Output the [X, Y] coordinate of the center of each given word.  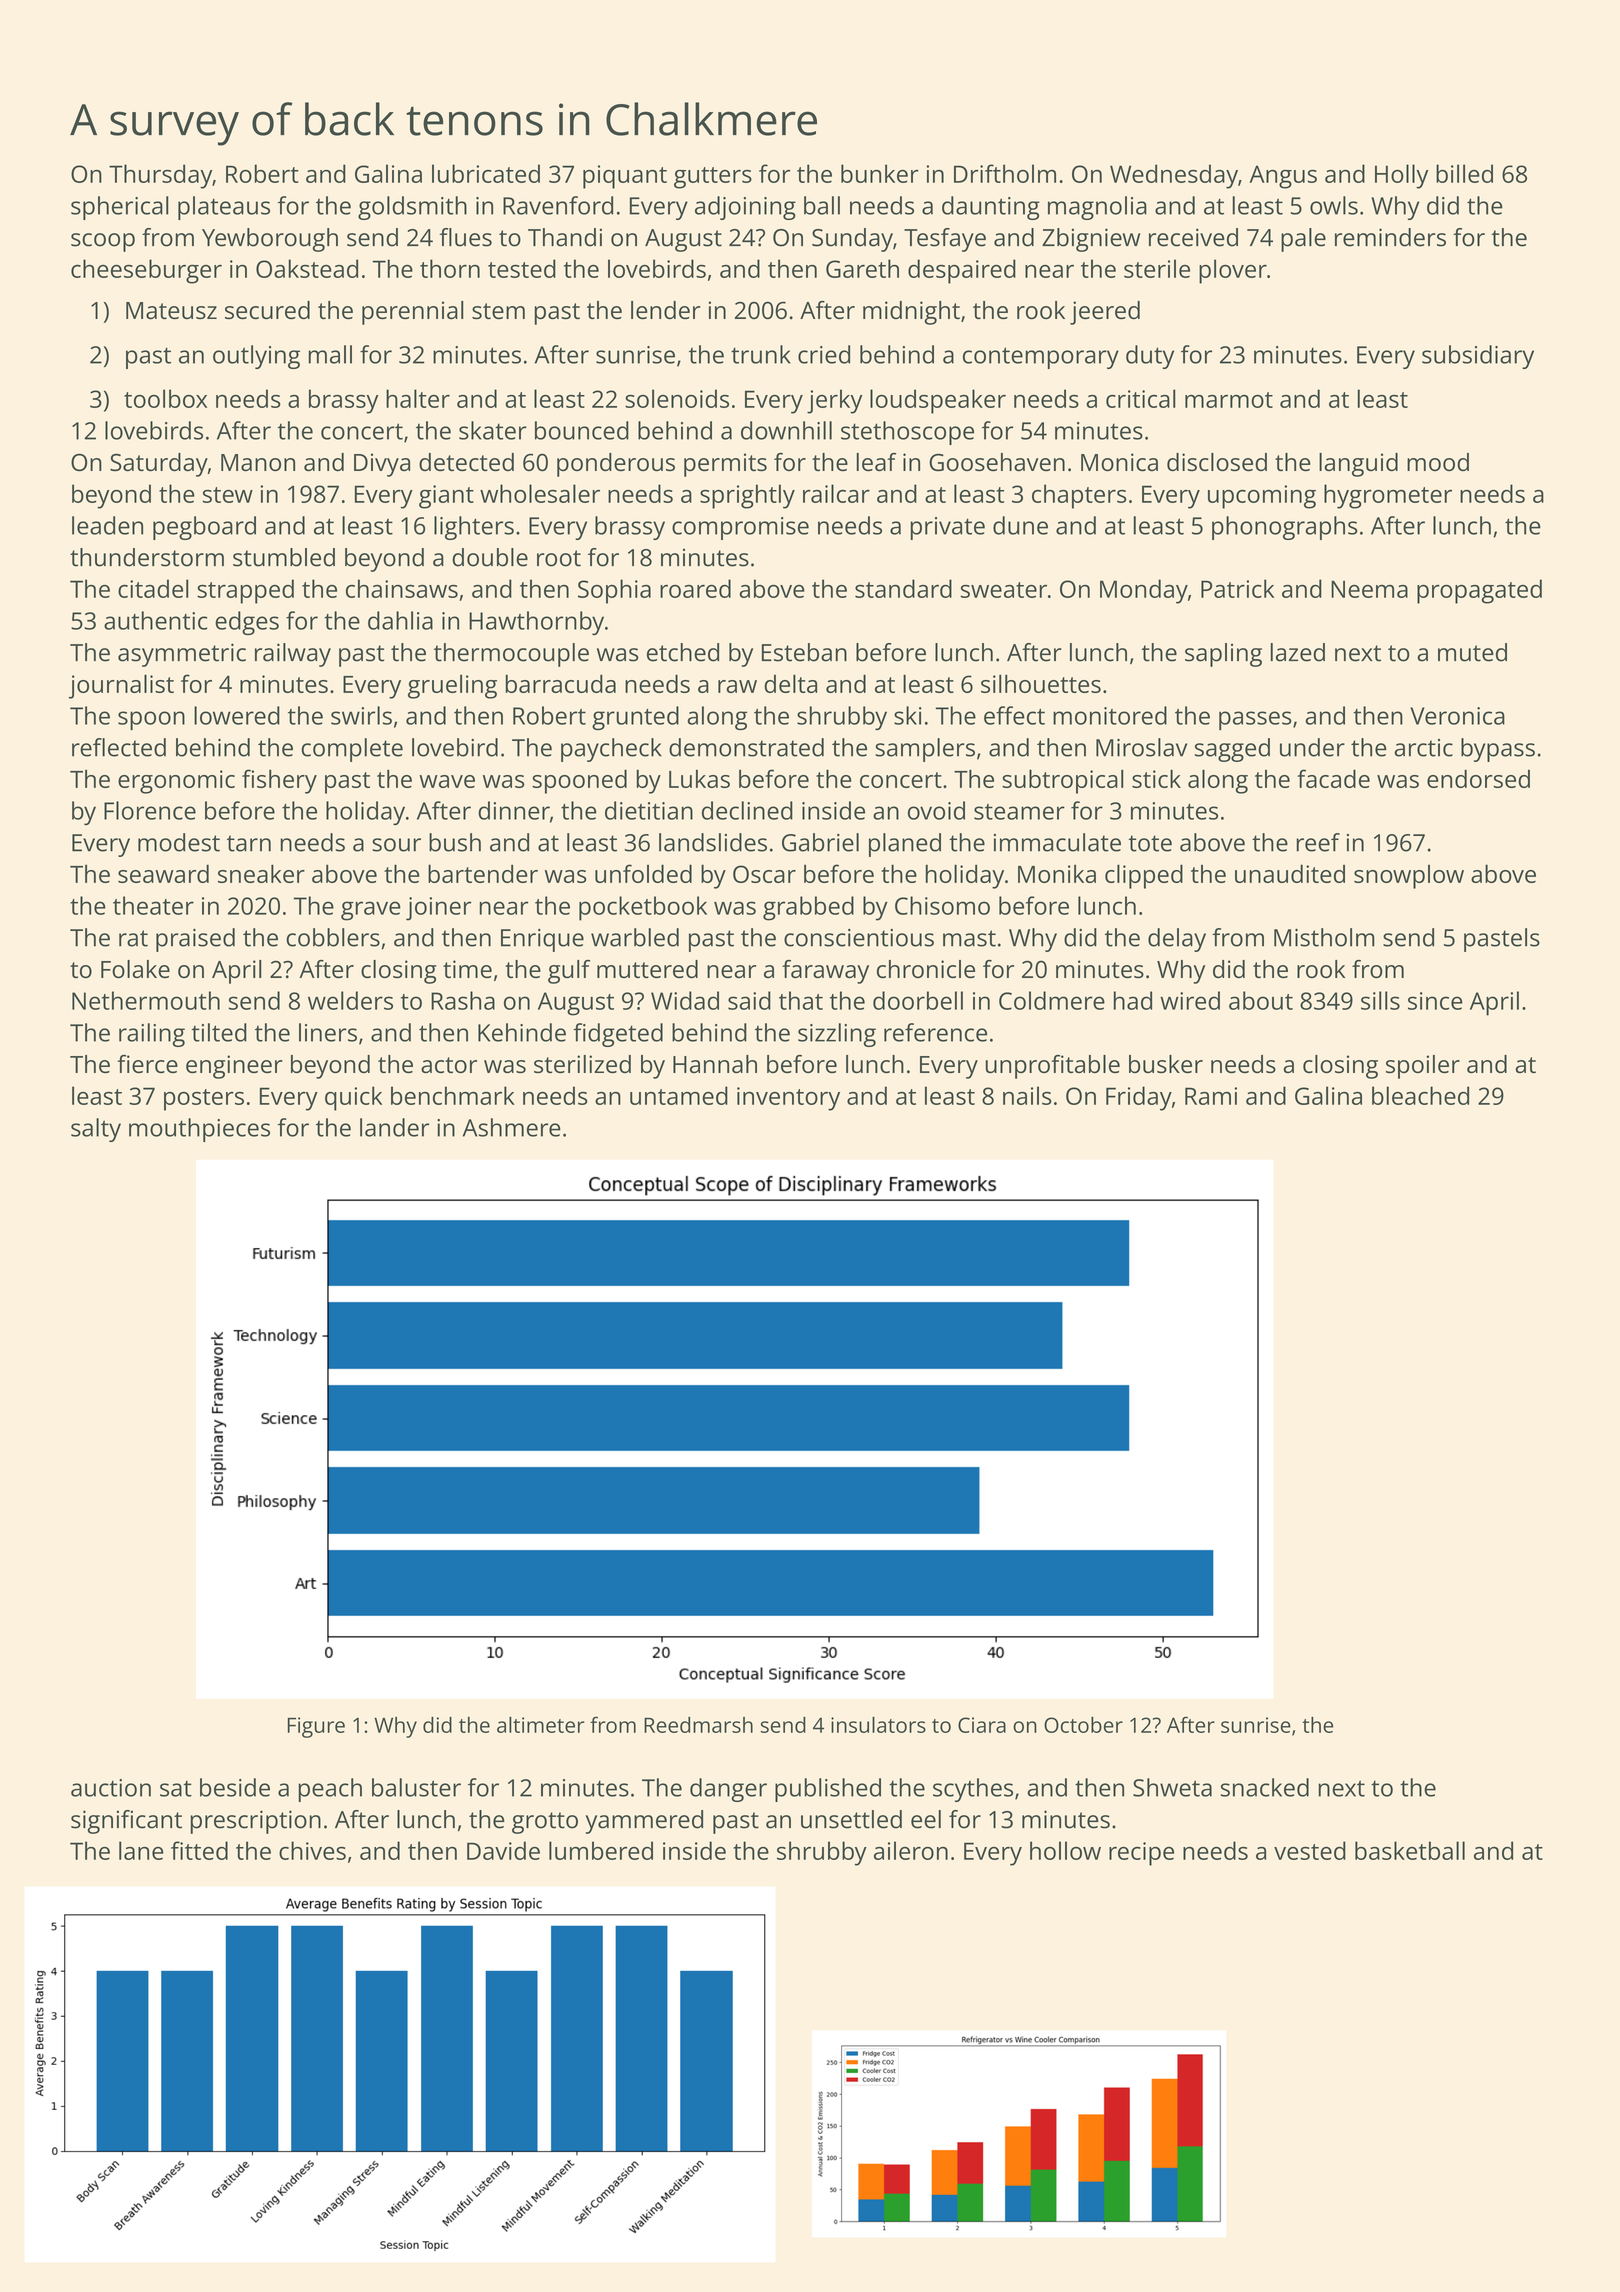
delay [1177, 940]
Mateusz [171, 310]
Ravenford [558, 205]
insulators [878, 1725]
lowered [237, 715]
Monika [1057, 873]
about [1261, 1000]
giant [446, 497]
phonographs [1285, 528]
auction [111, 1788]
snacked [1265, 1787]
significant [126, 1822]
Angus [1283, 177]
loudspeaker [938, 401]
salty [96, 1130]
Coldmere [1052, 1000]
